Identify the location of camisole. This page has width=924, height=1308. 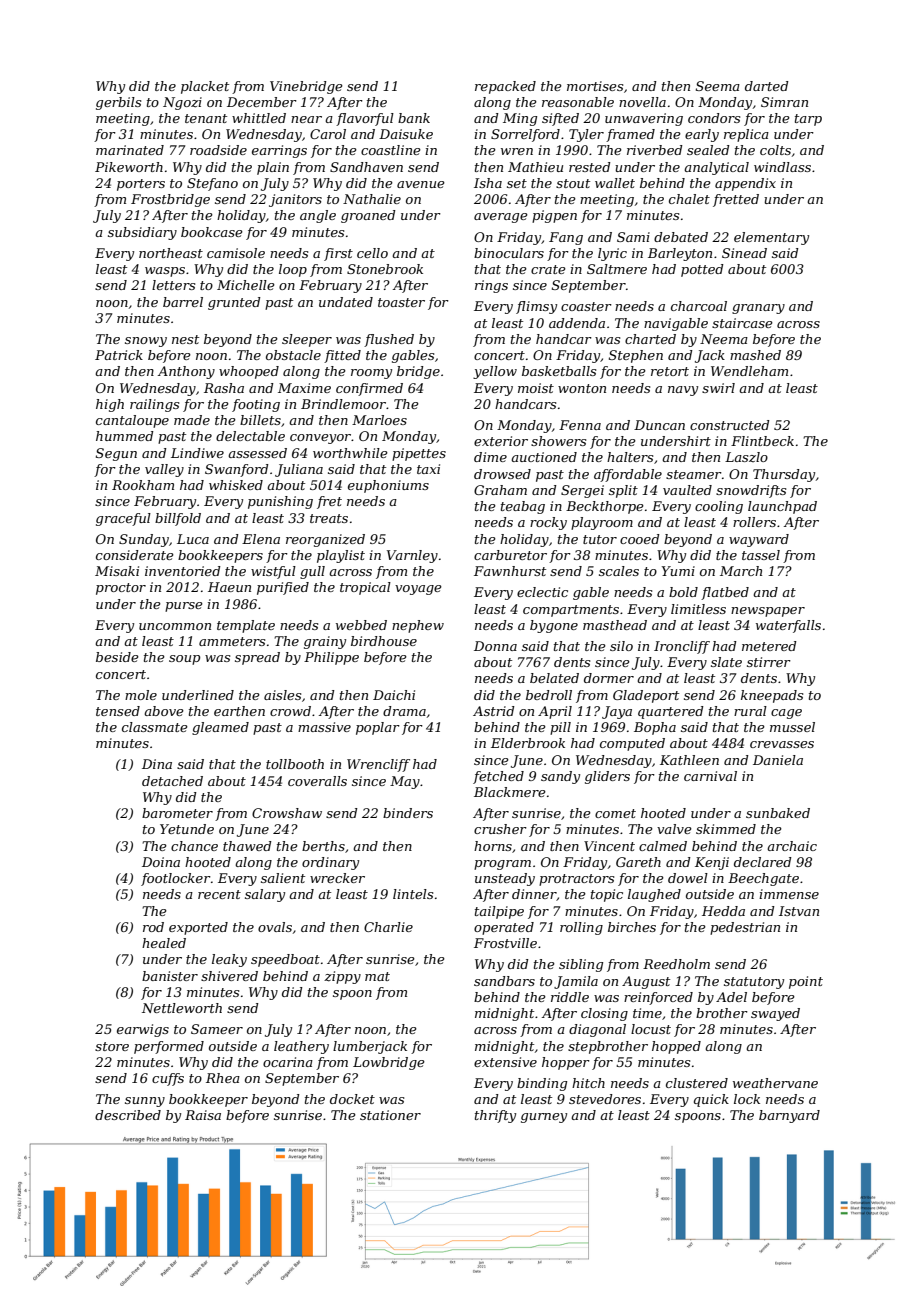
(236, 253).
